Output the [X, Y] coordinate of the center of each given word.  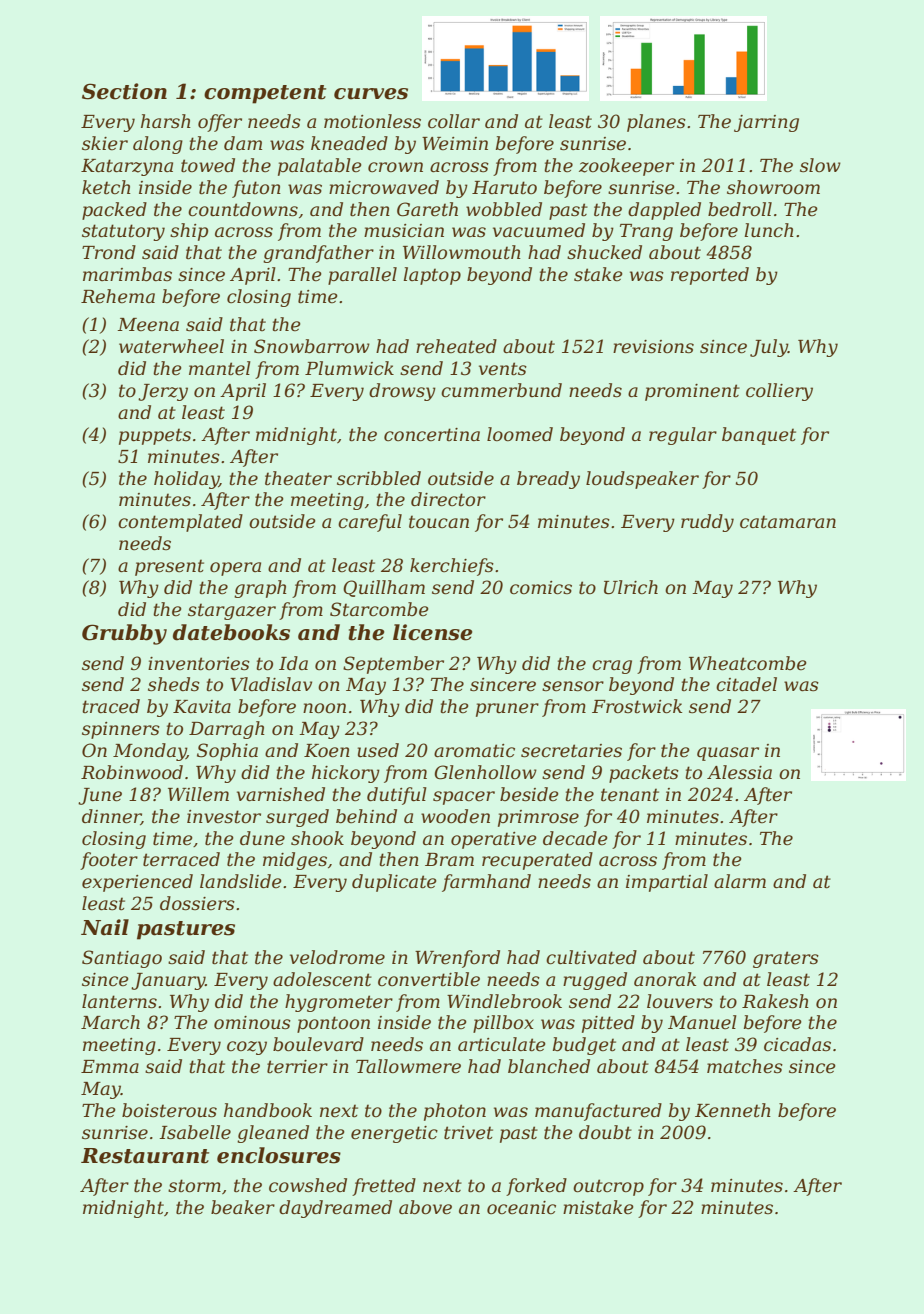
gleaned [273, 1134]
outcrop [608, 1187]
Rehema [118, 296]
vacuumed [539, 230]
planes [656, 123]
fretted [384, 1187]
